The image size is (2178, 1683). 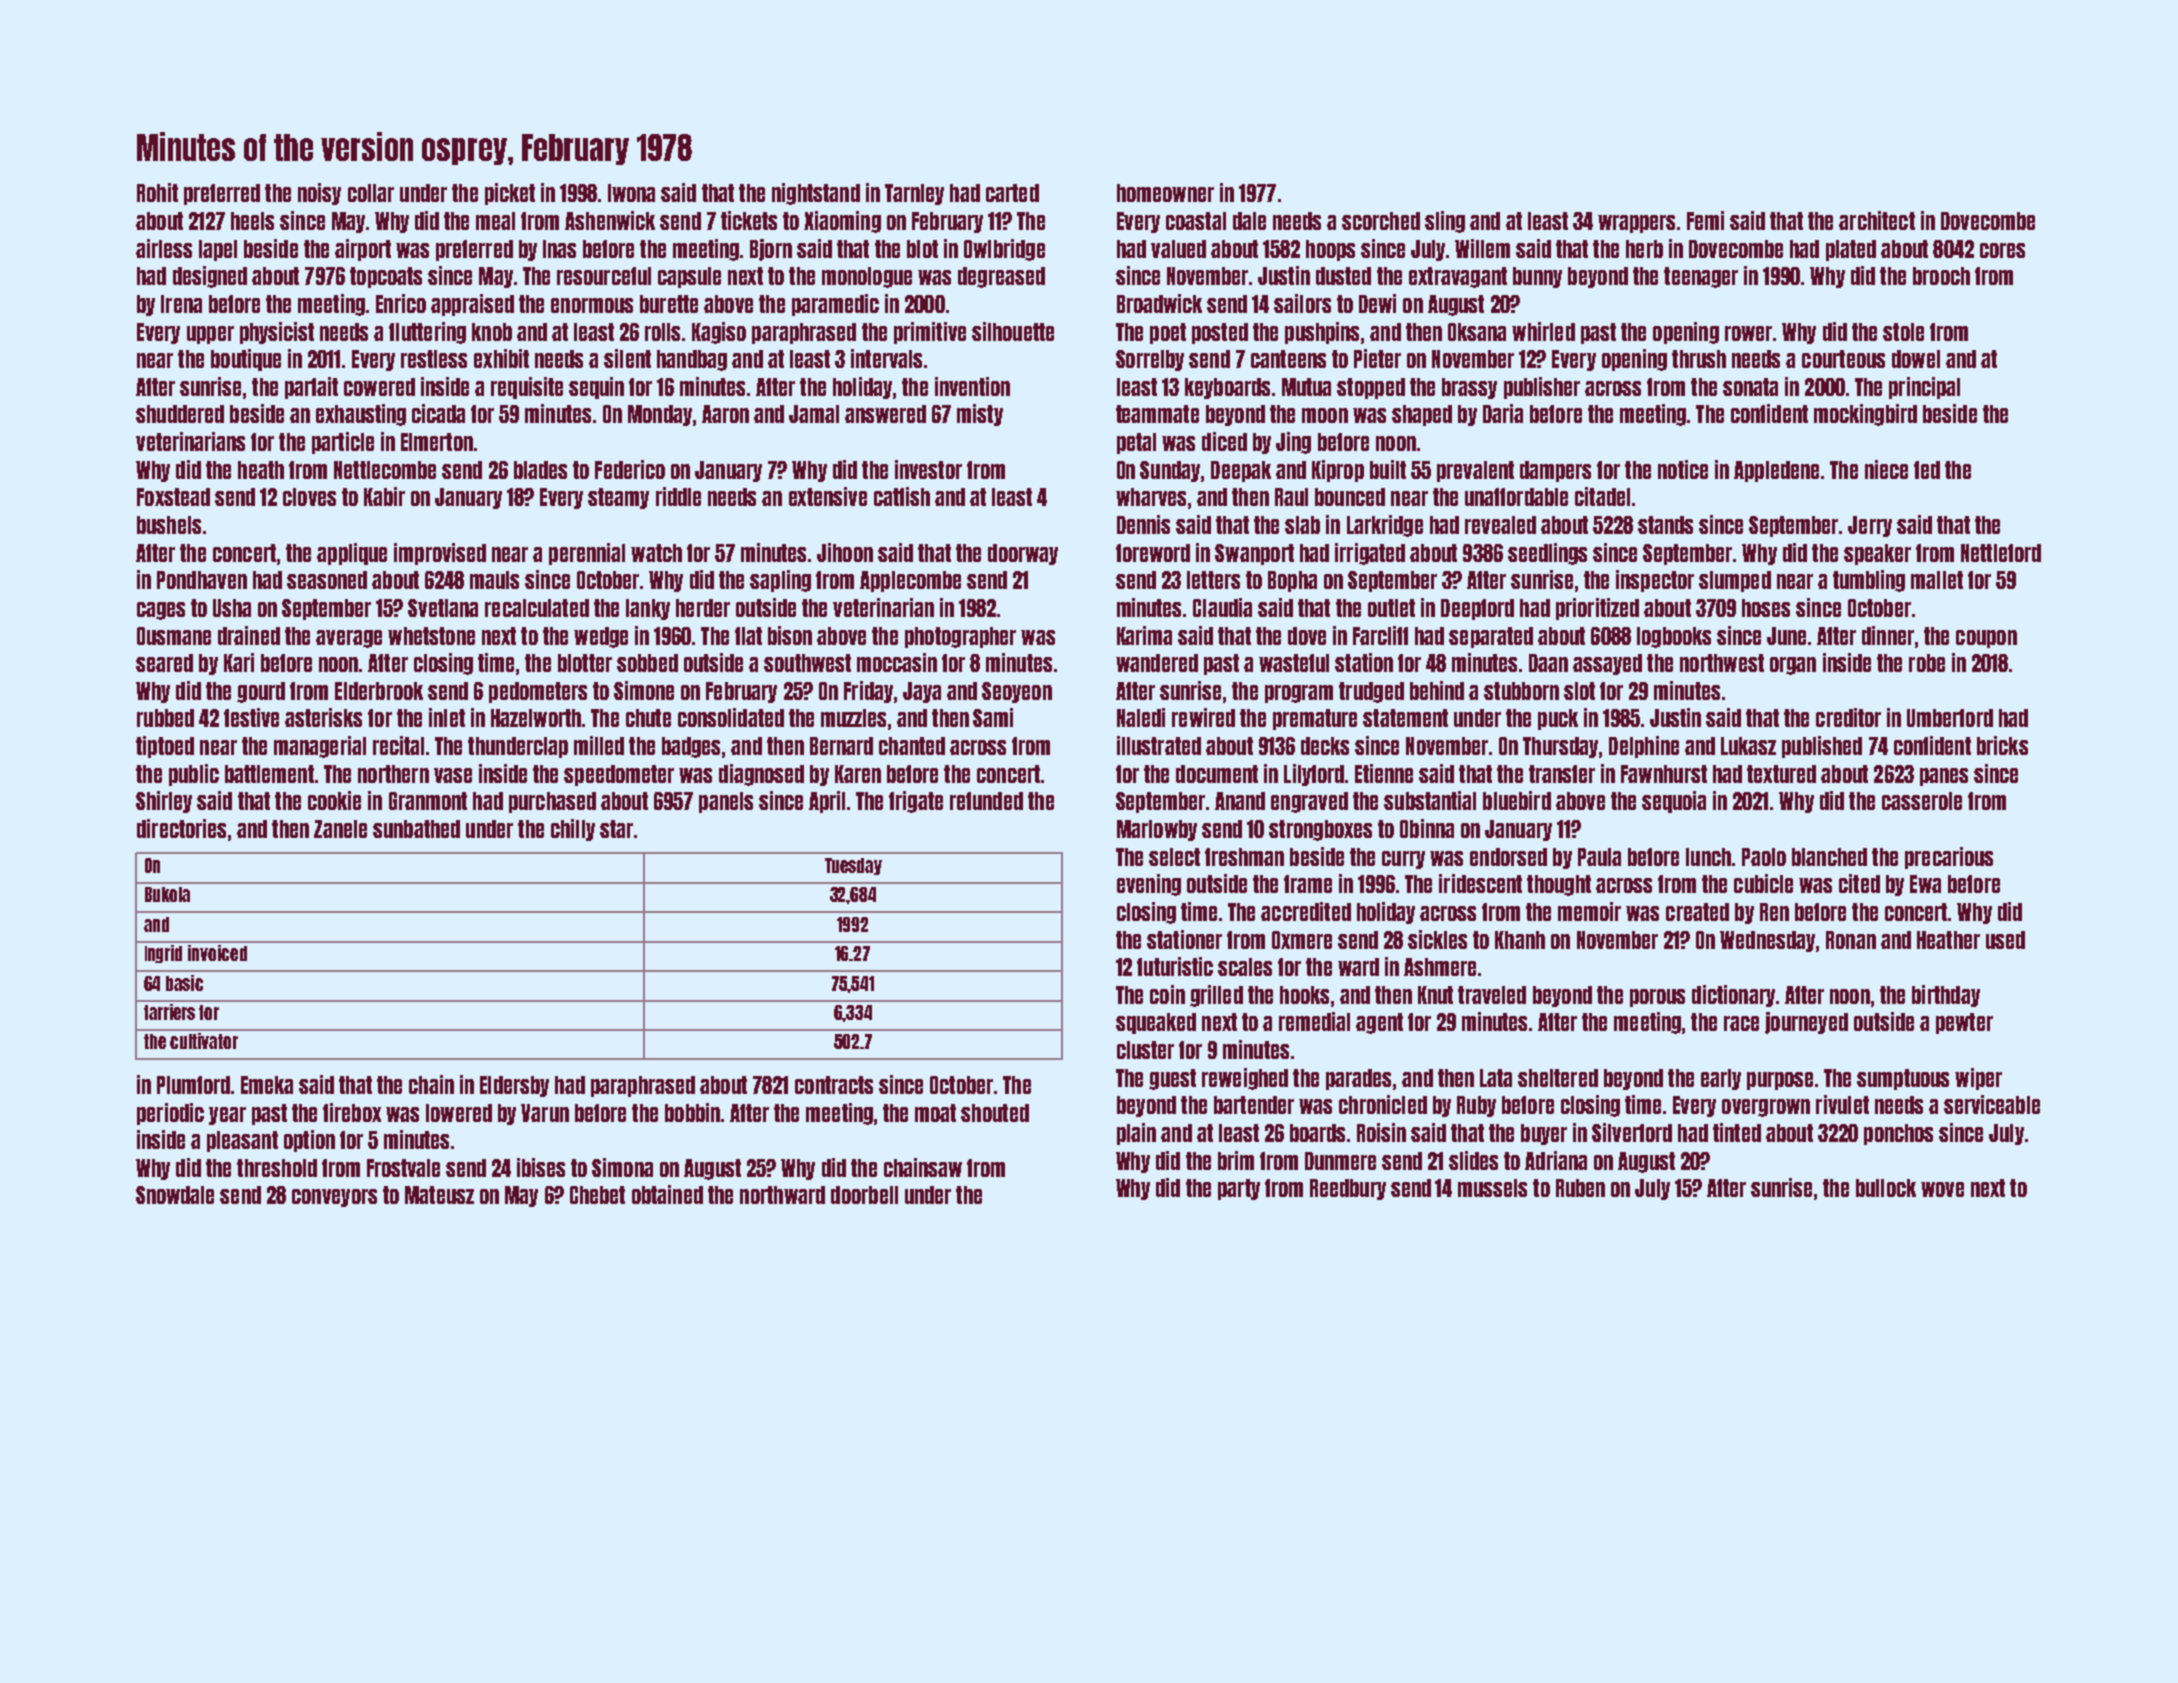 I want to click on sunbathed, so click(x=416, y=829).
